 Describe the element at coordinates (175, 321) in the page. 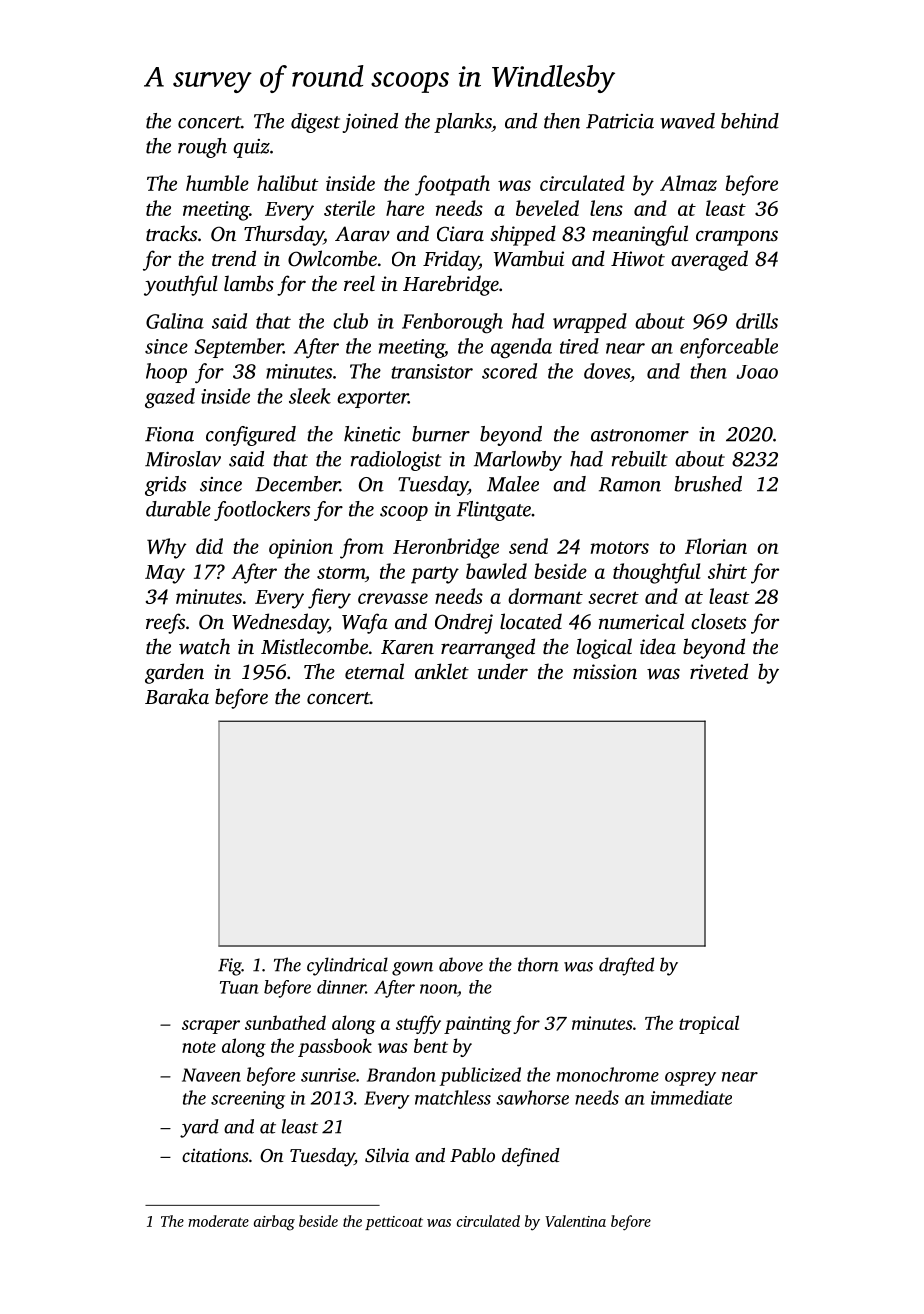

I see `Galina` at that location.
